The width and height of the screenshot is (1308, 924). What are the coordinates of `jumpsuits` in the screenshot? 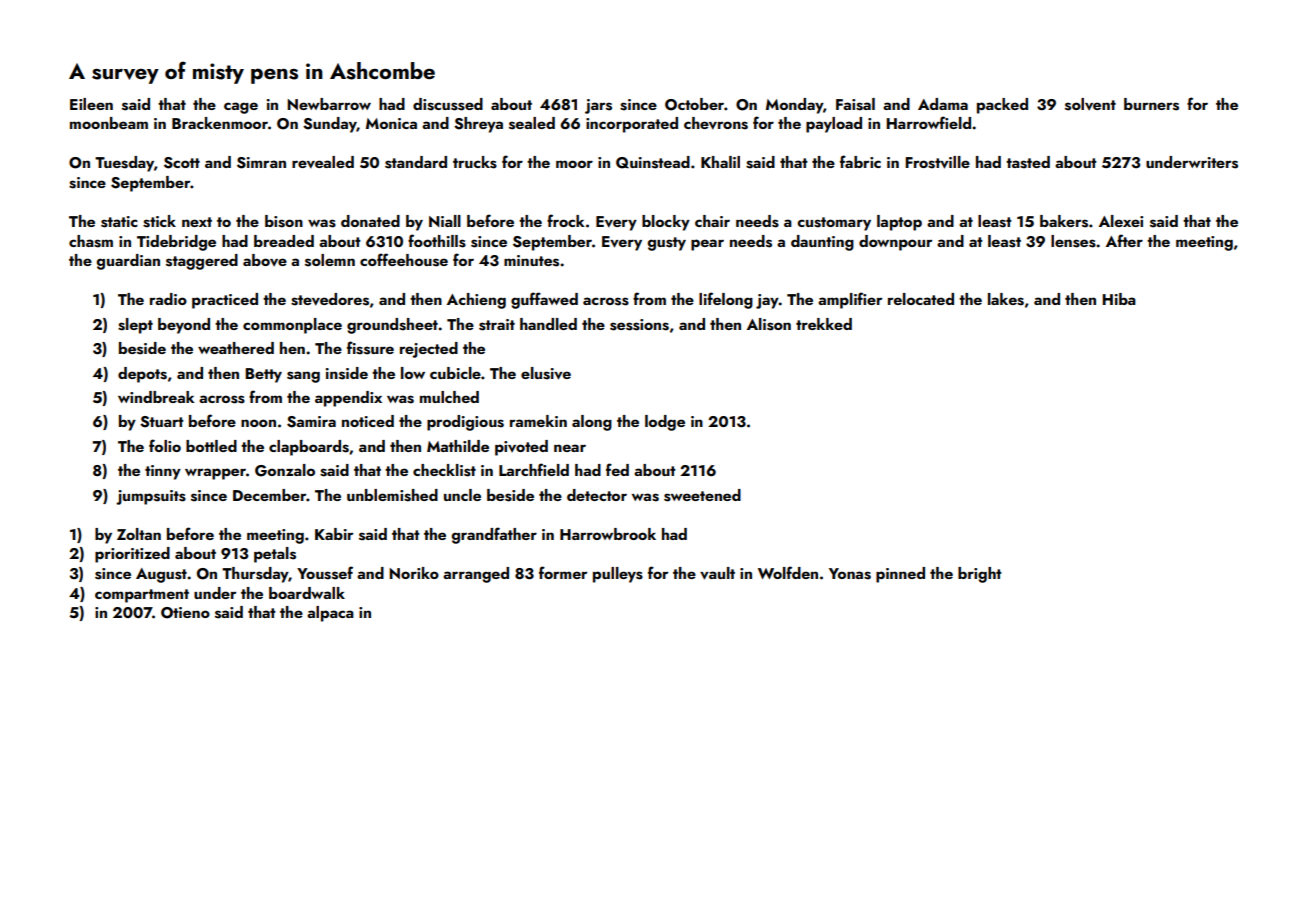 It's located at (151, 497).
